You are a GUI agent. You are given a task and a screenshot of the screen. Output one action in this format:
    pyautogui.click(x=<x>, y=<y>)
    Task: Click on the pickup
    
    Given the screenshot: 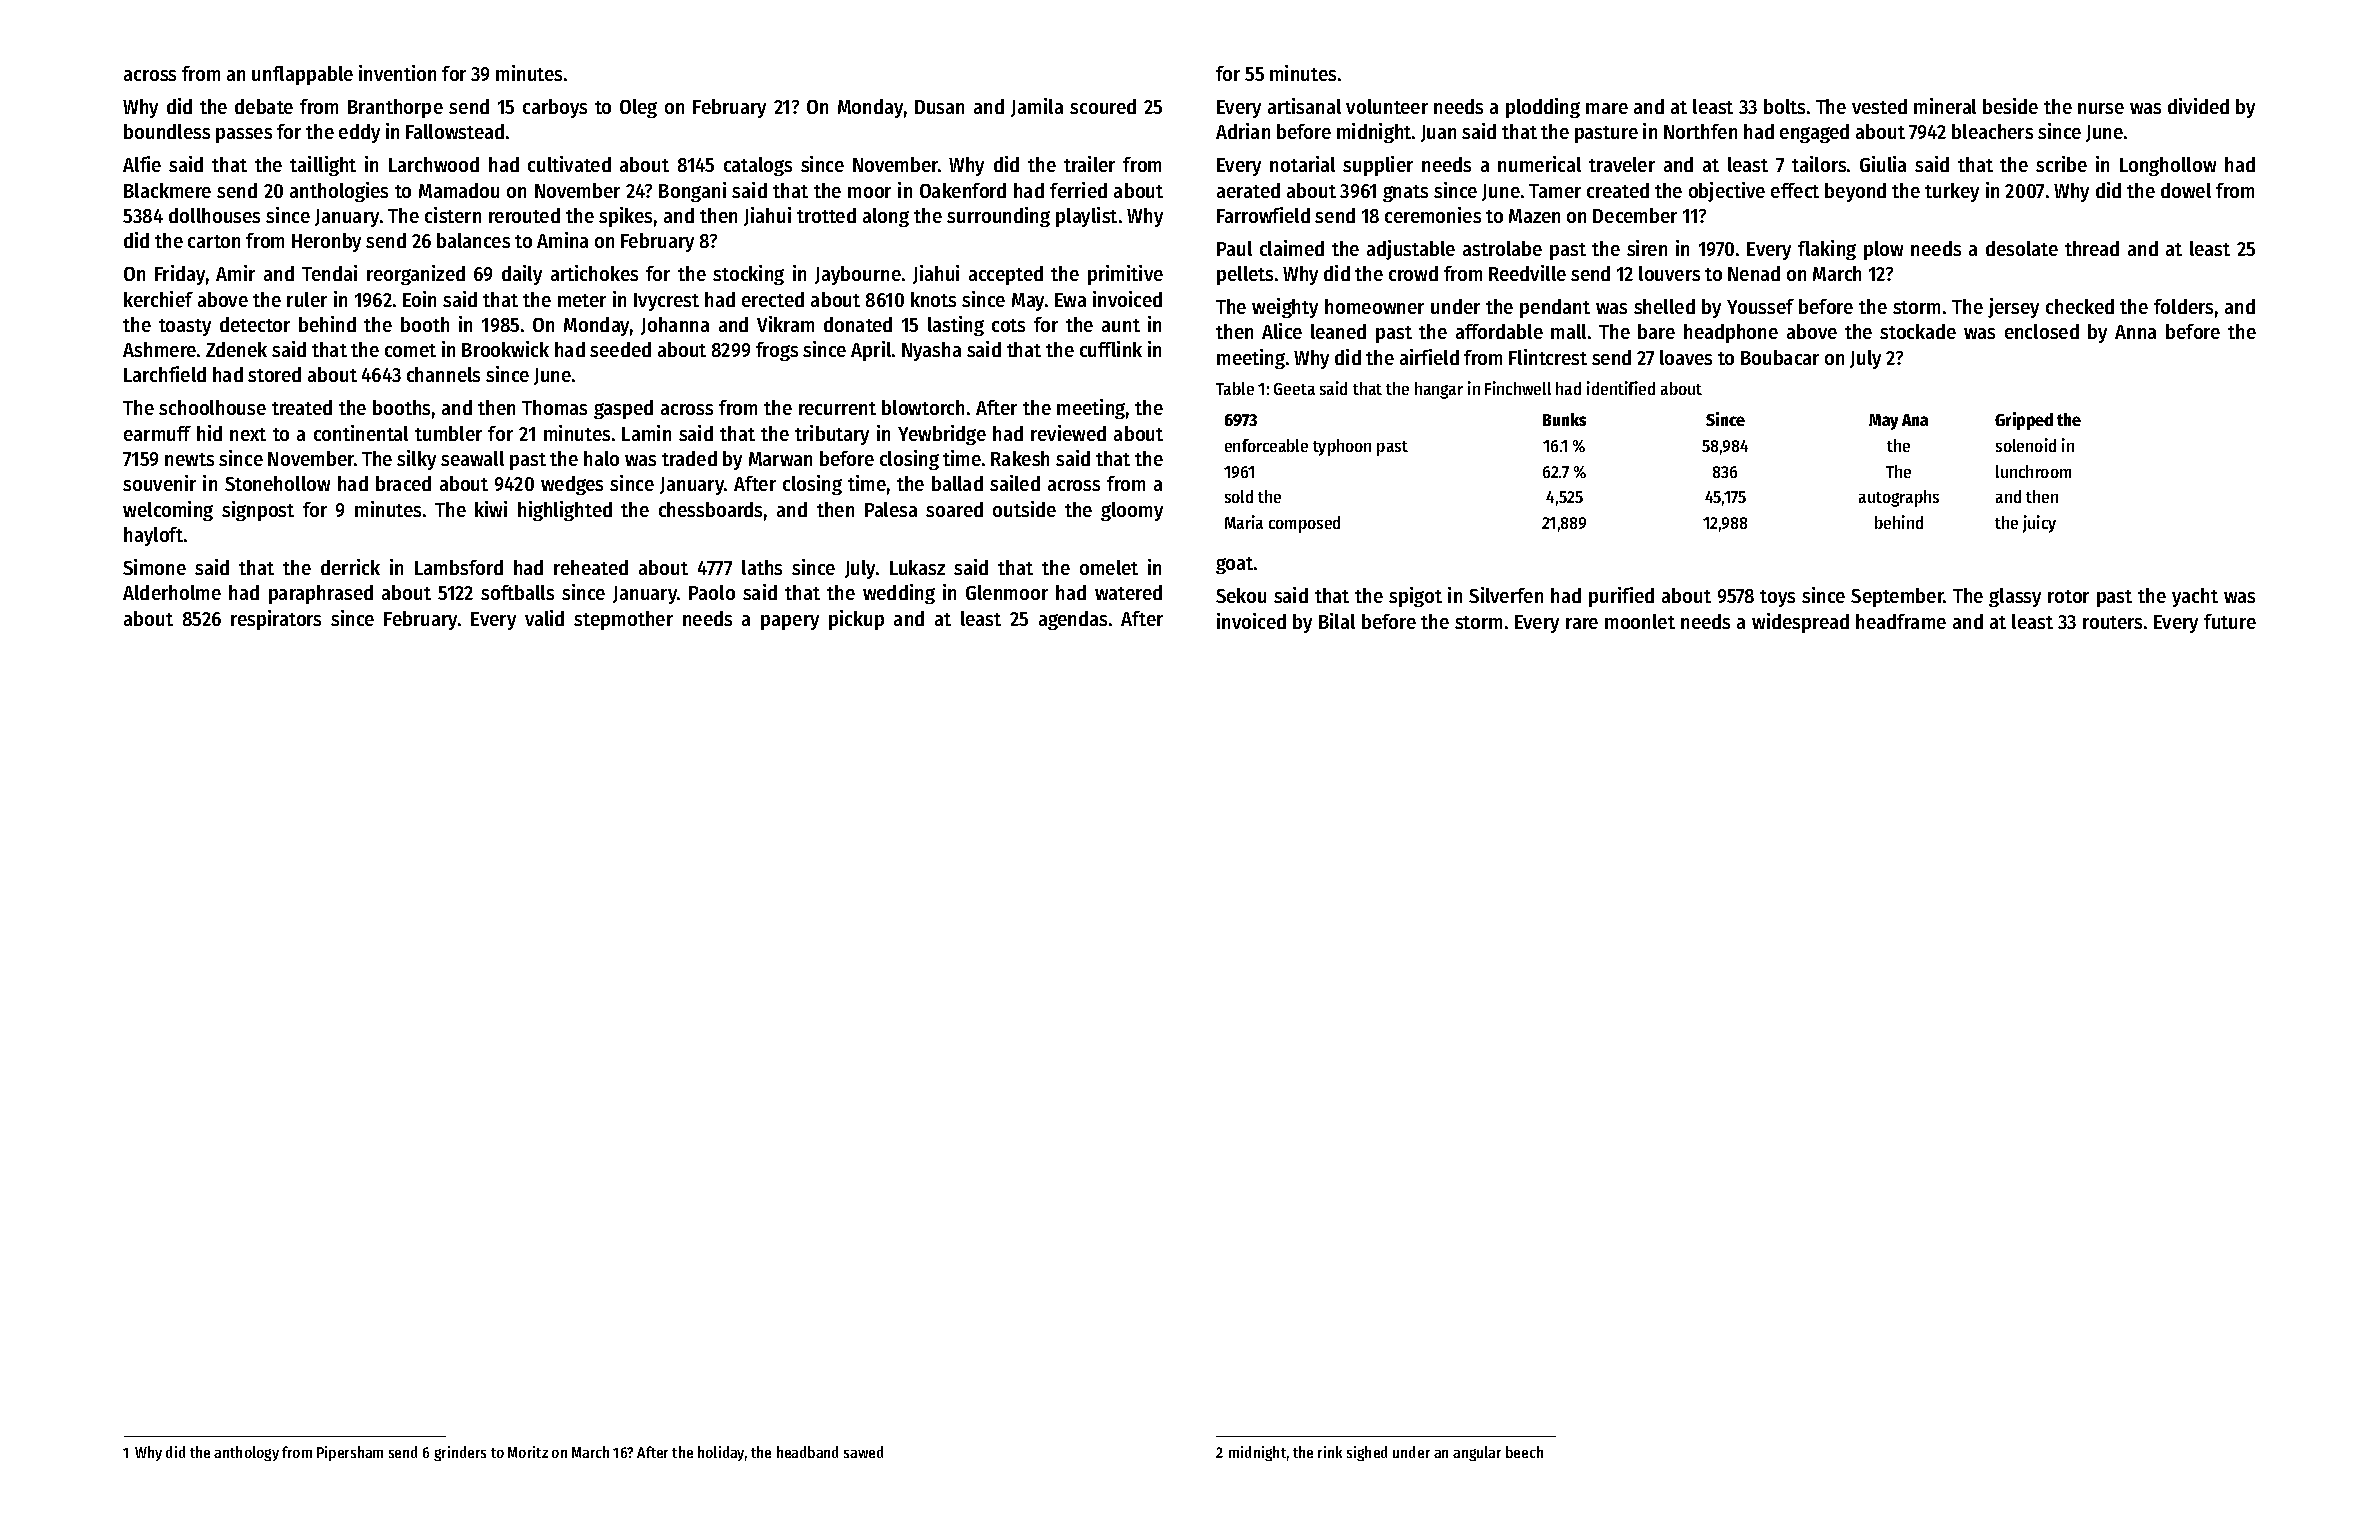 What is the action you would take?
    pyautogui.click(x=856, y=620)
